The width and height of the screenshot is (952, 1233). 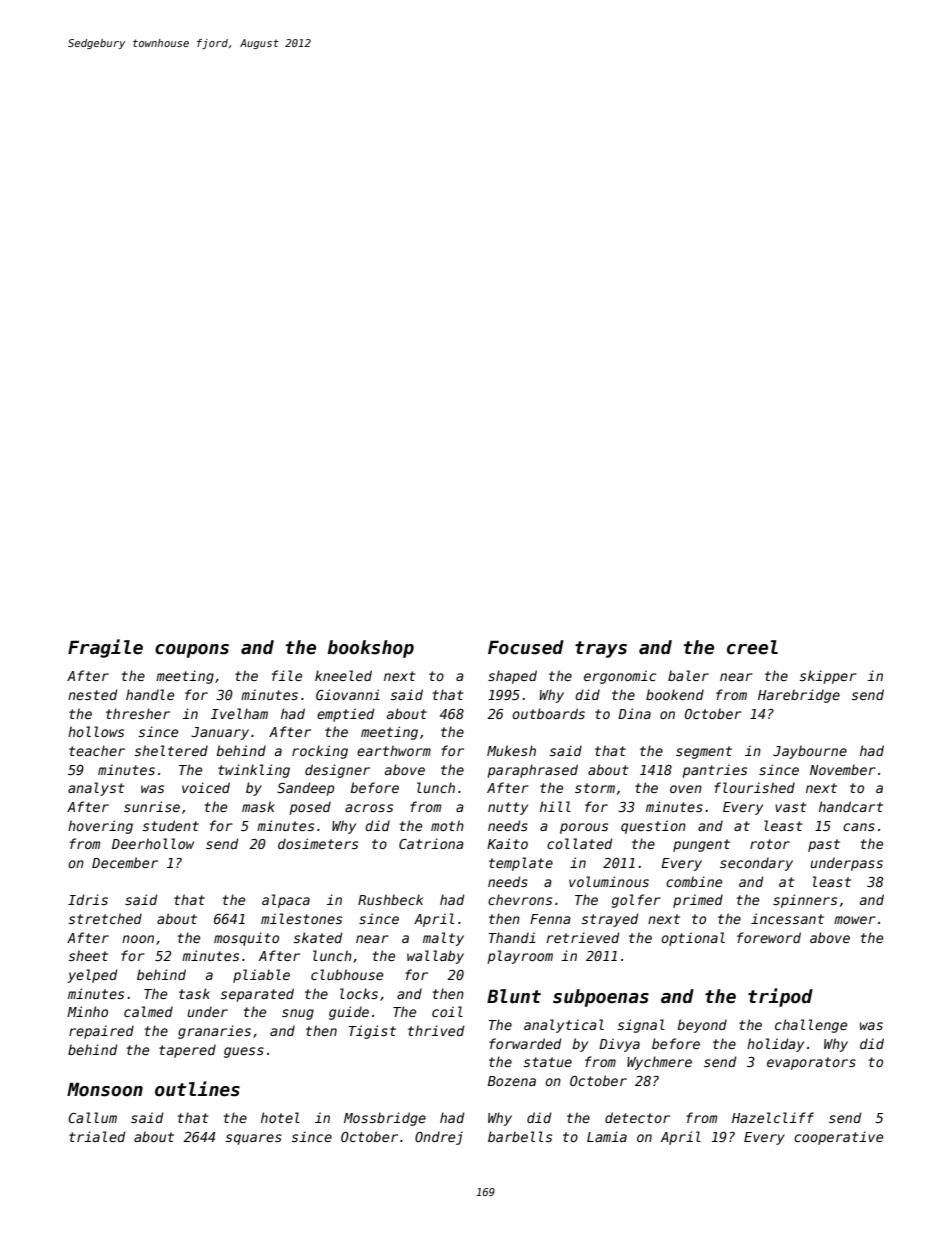 I want to click on cooperative, so click(x=838, y=1138).
